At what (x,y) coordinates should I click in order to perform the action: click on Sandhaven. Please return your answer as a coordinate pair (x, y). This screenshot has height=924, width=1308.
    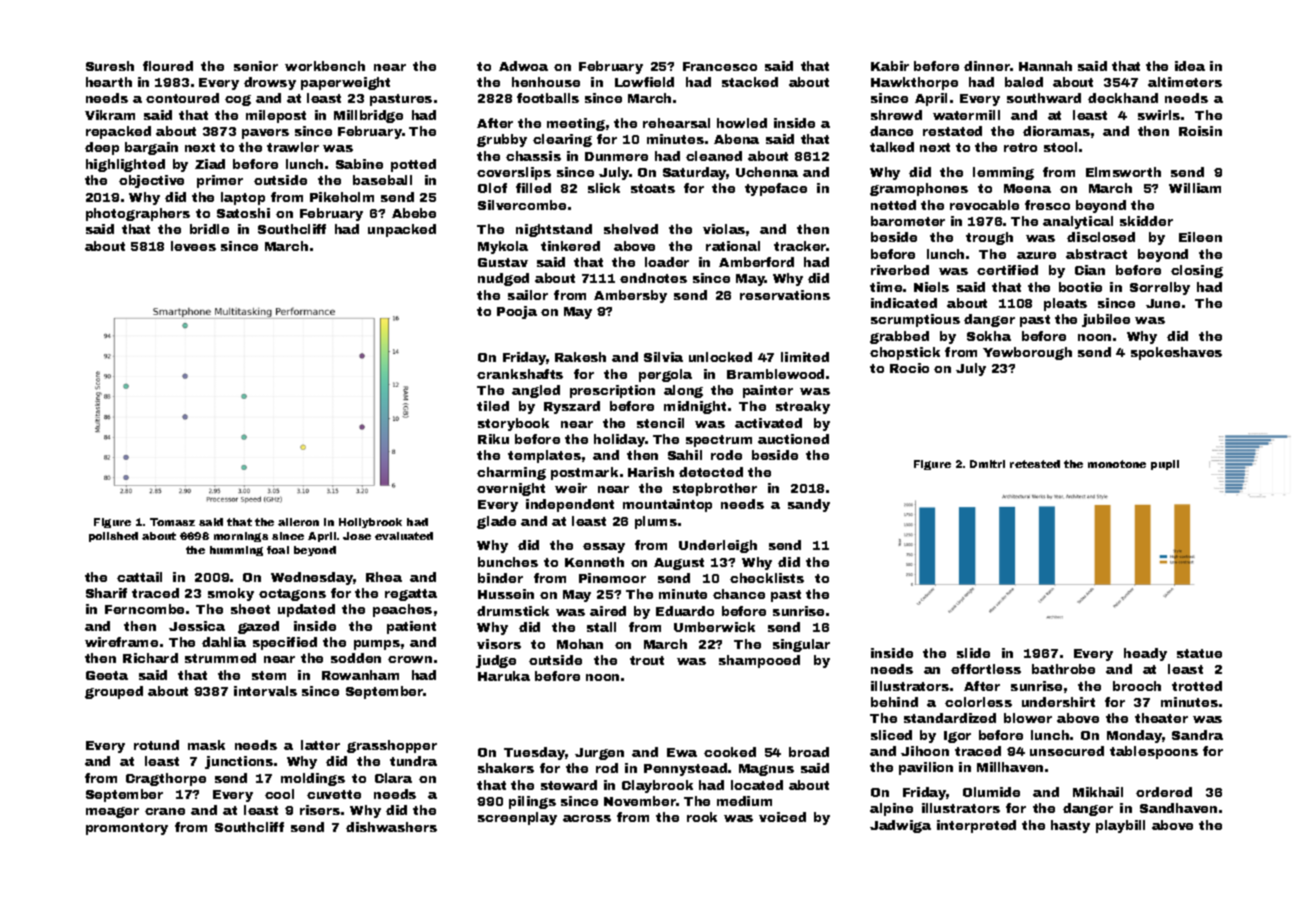
    Looking at the image, I should click on (1178, 808).
